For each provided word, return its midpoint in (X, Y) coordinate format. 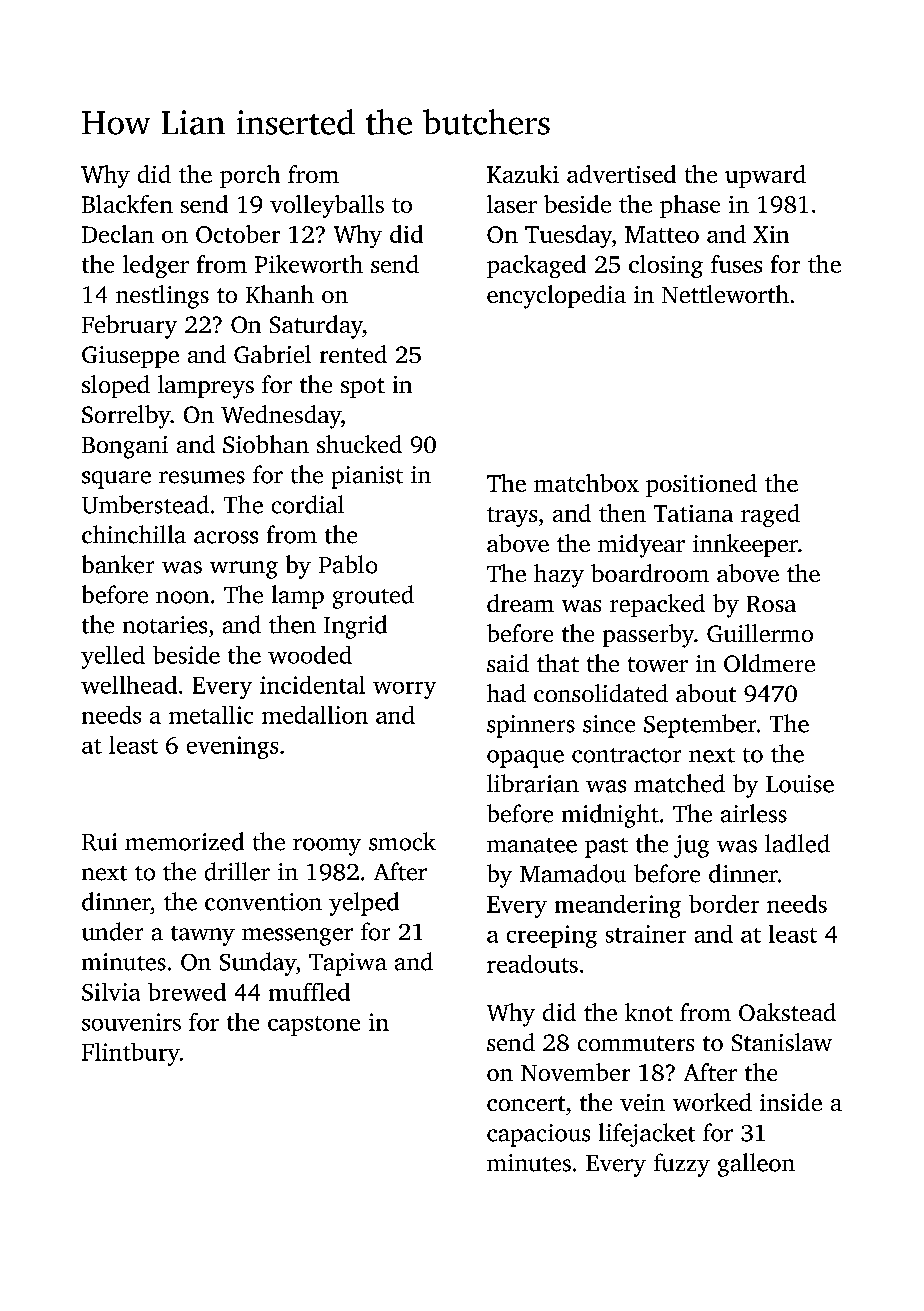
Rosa (771, 604)
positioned (701, 485)
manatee (532, 845)
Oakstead (787, 1012)
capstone (314, 1026)
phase (690, 206)
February (129, 327)
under (112, 931)
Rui (99, 842)
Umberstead (145, 504)
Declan (118, 234)
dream (520, 603)
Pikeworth (309, 264)
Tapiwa (348, 964)
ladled (797, 843)
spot (363, 388)
